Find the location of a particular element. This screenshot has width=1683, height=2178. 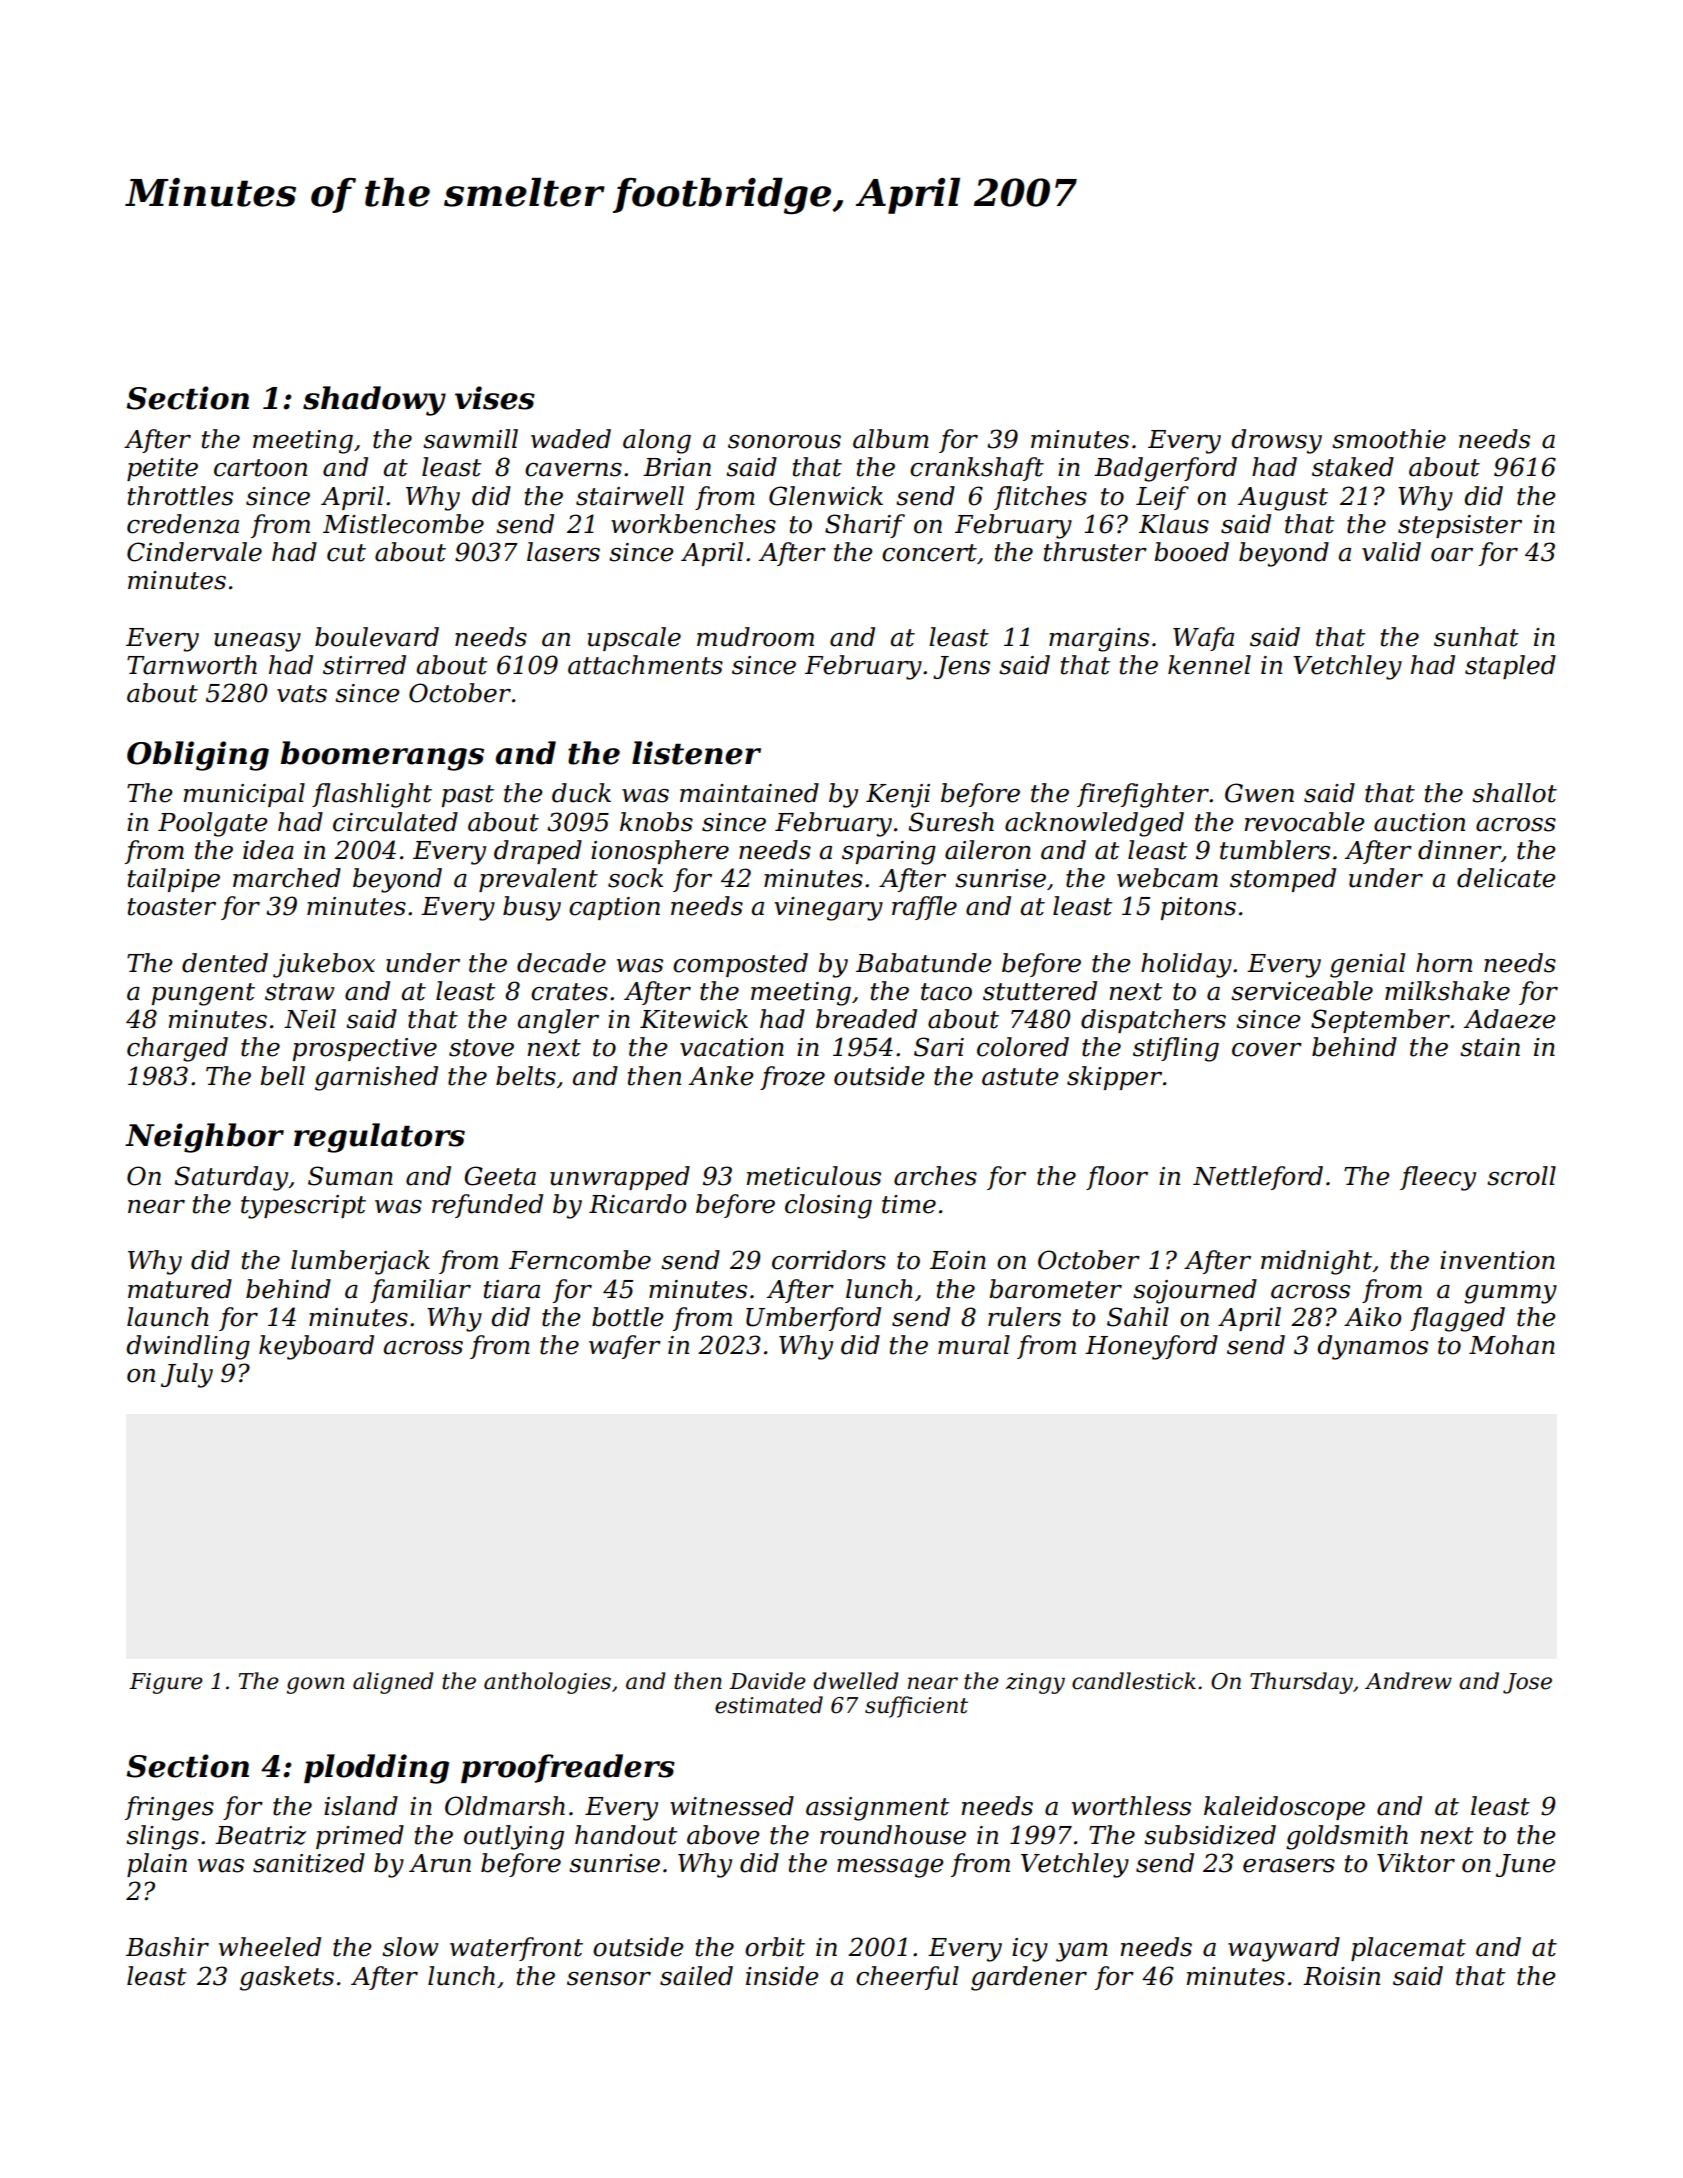

Mohan is located at coordinates (1512, 1345).
